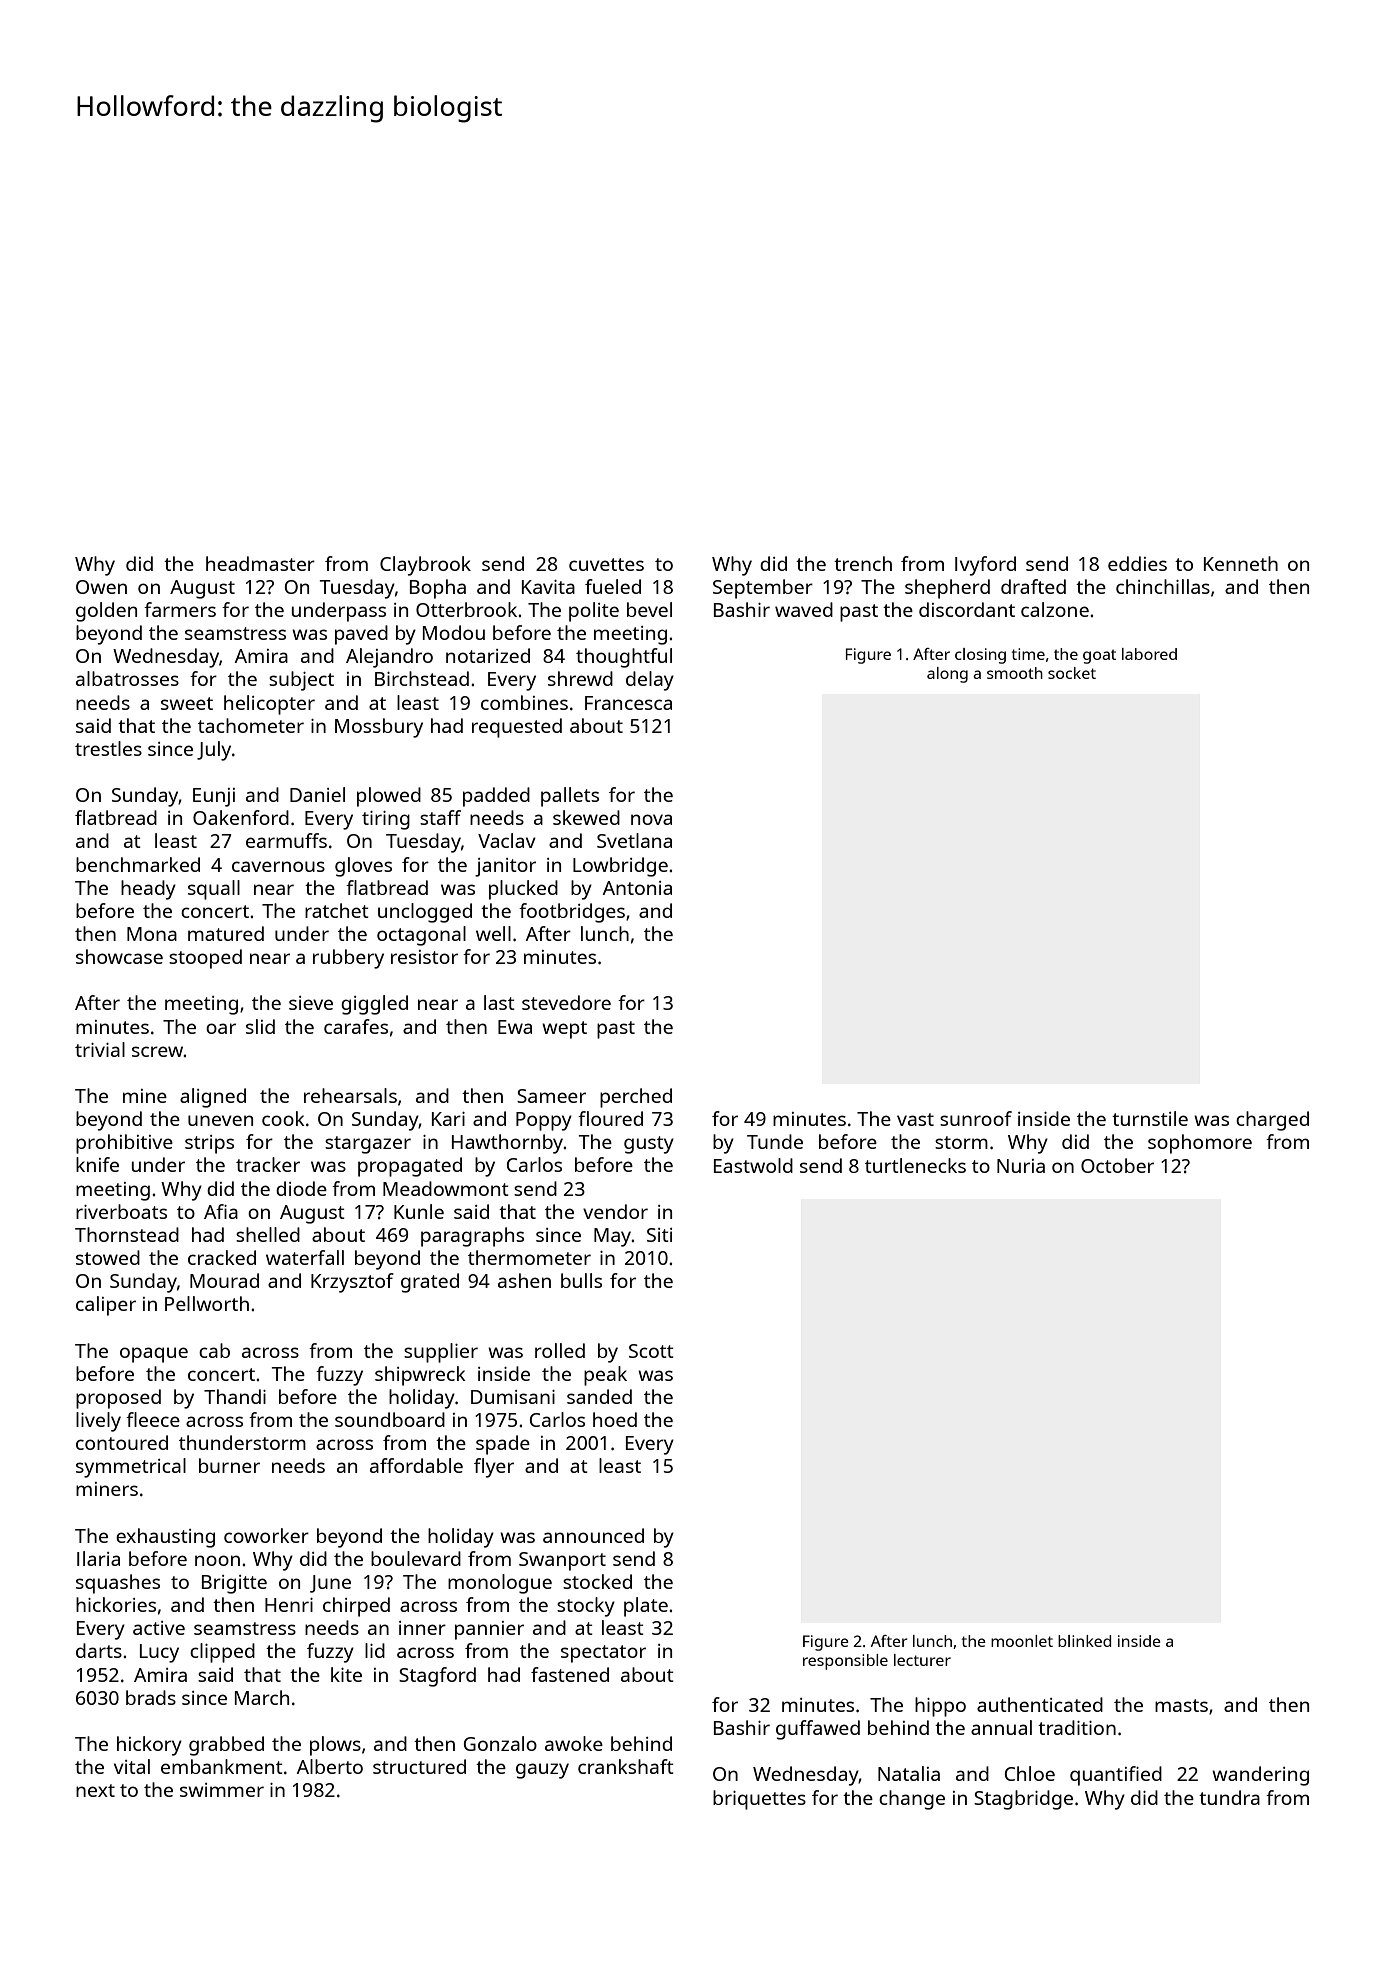  What do you see at coordinates (845, 1662) in the screenshot?
I see `responsible` at bounding box center [845, 1662].
